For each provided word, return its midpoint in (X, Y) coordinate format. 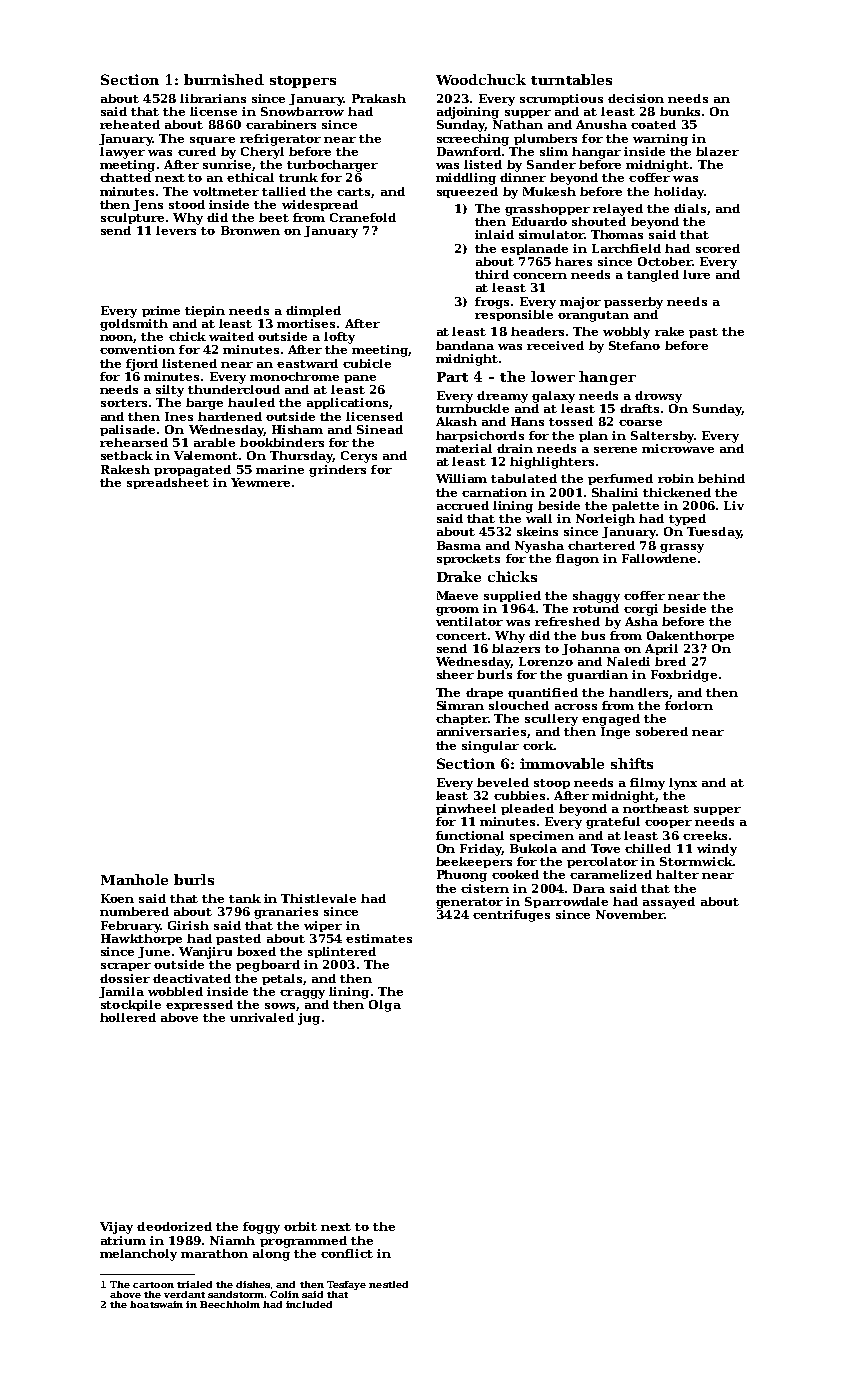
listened (189, 363)
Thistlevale (318, 898)
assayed (669, 903)
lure (696, 274)
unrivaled (262, 1017)
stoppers (303, 82)
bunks (680, 111)
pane (360, 379)
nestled (388, 1284)
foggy (261, 1228)
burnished (224, 79)
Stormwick (696, 861)
